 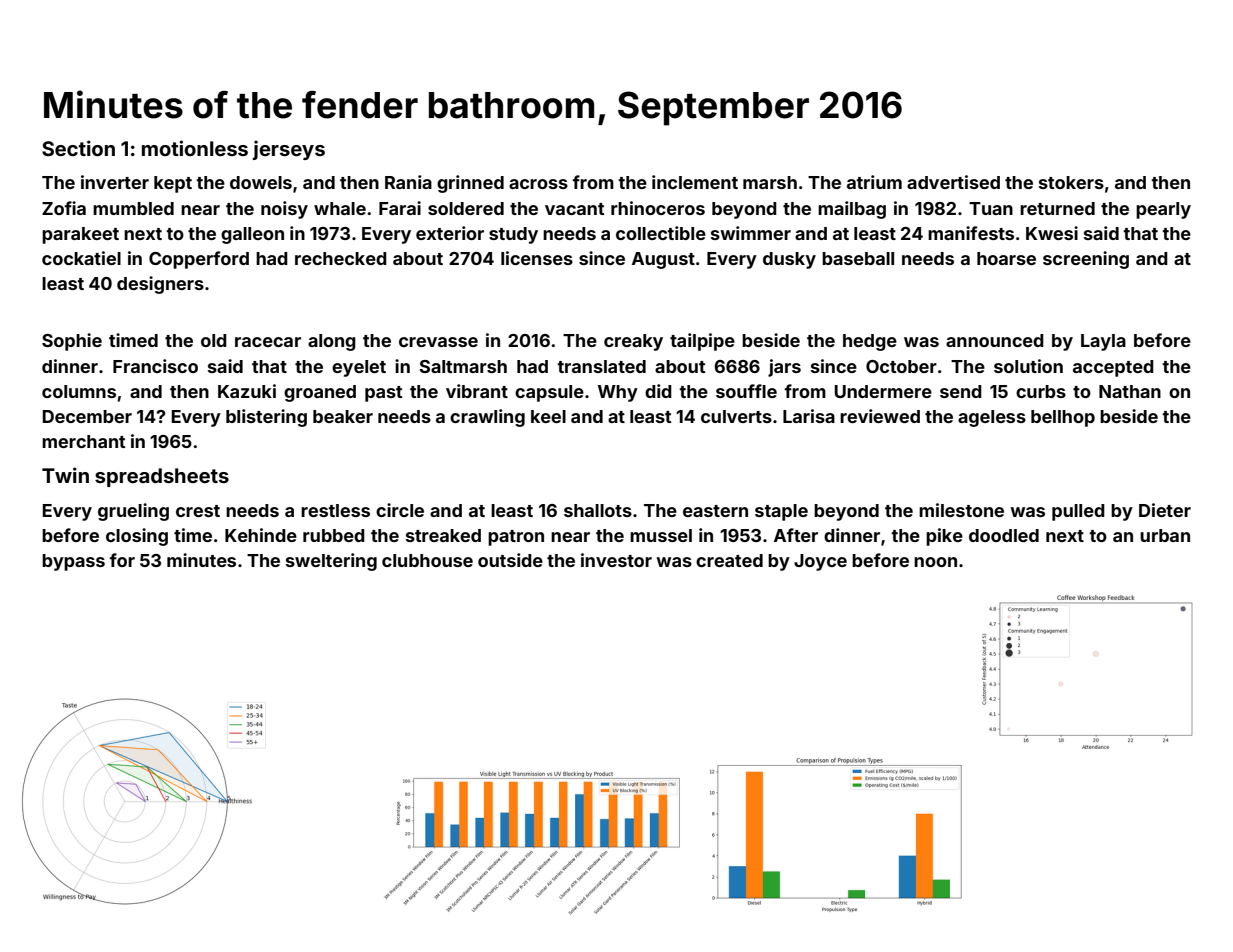 I want to click on advertised, so click(x=953, y=182).
